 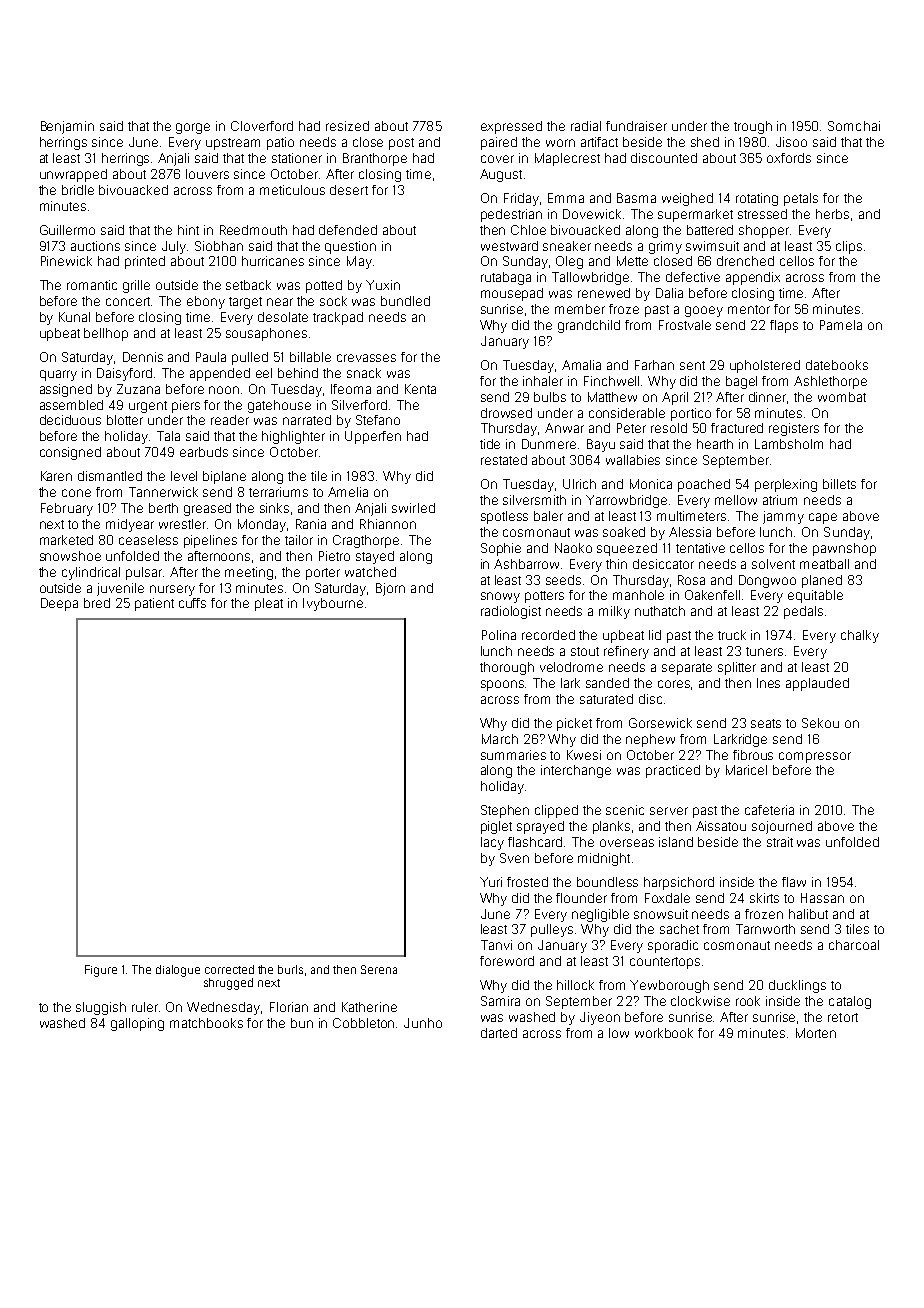 I want to click on cafeteria, so click(x=769, y=810).
